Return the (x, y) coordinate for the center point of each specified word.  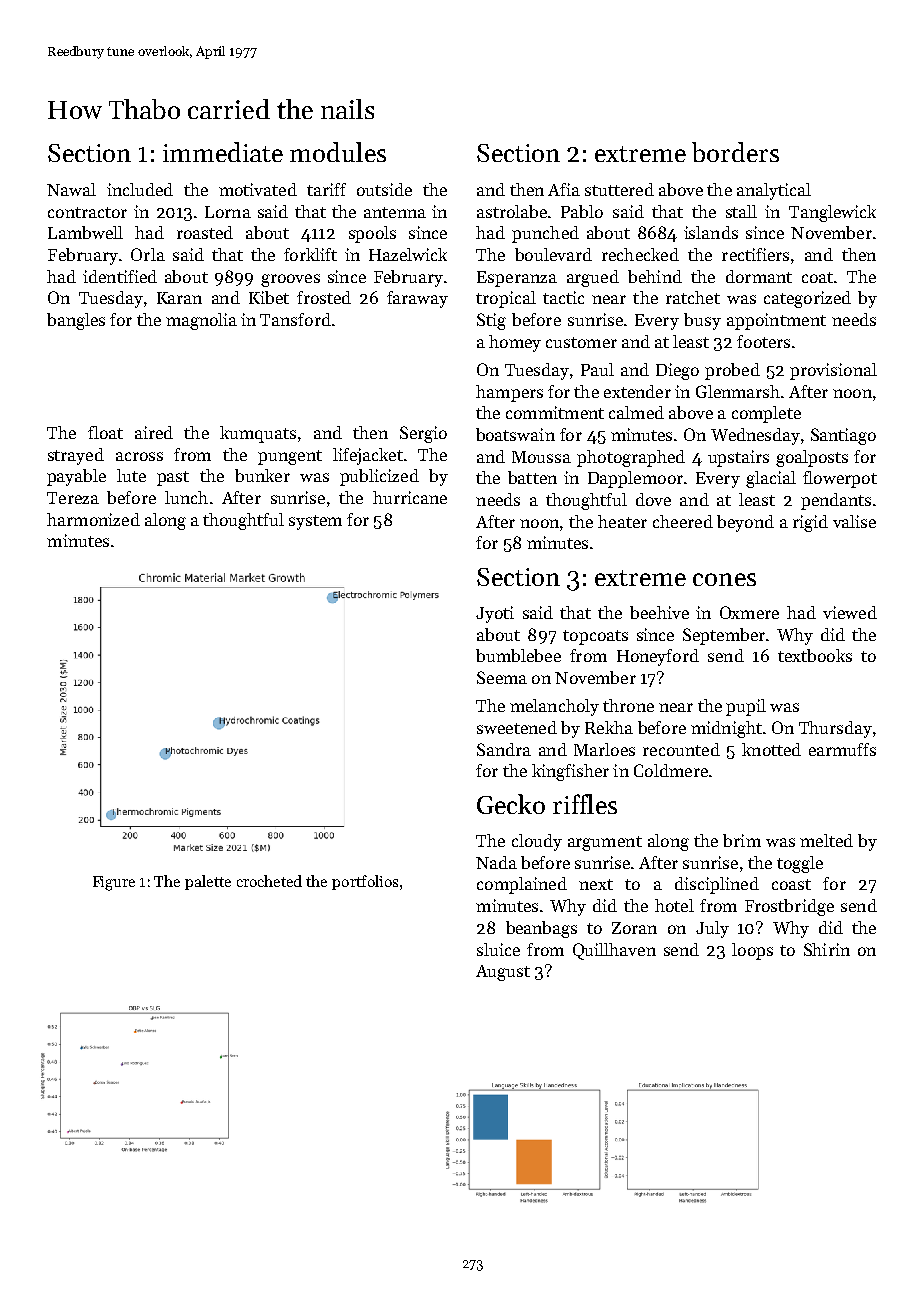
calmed (636, 412)
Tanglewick (832, 213)
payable (76, 477)
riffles (585, 804)
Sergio (423, 434)
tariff (326, 189)
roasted (205, 232)
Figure (114, 883)
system (315, 522)
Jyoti (495, 614)
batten (532, 477)
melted (826, 840)
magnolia (201, 321)
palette (208, 882)
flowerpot (840, 479)
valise (854, 521)
